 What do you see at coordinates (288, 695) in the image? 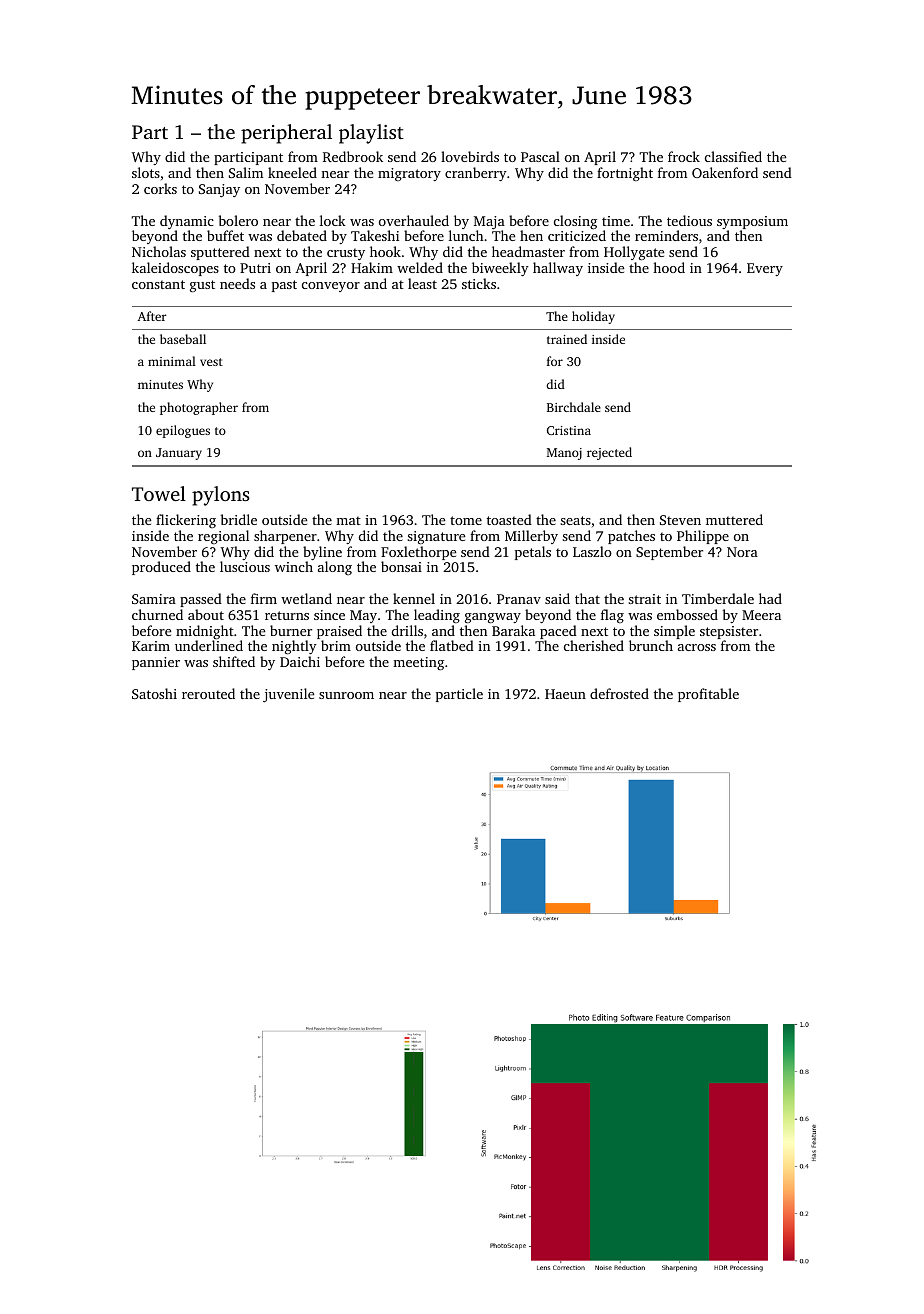
I see `juvenile` at bounding box center [288, 695].
